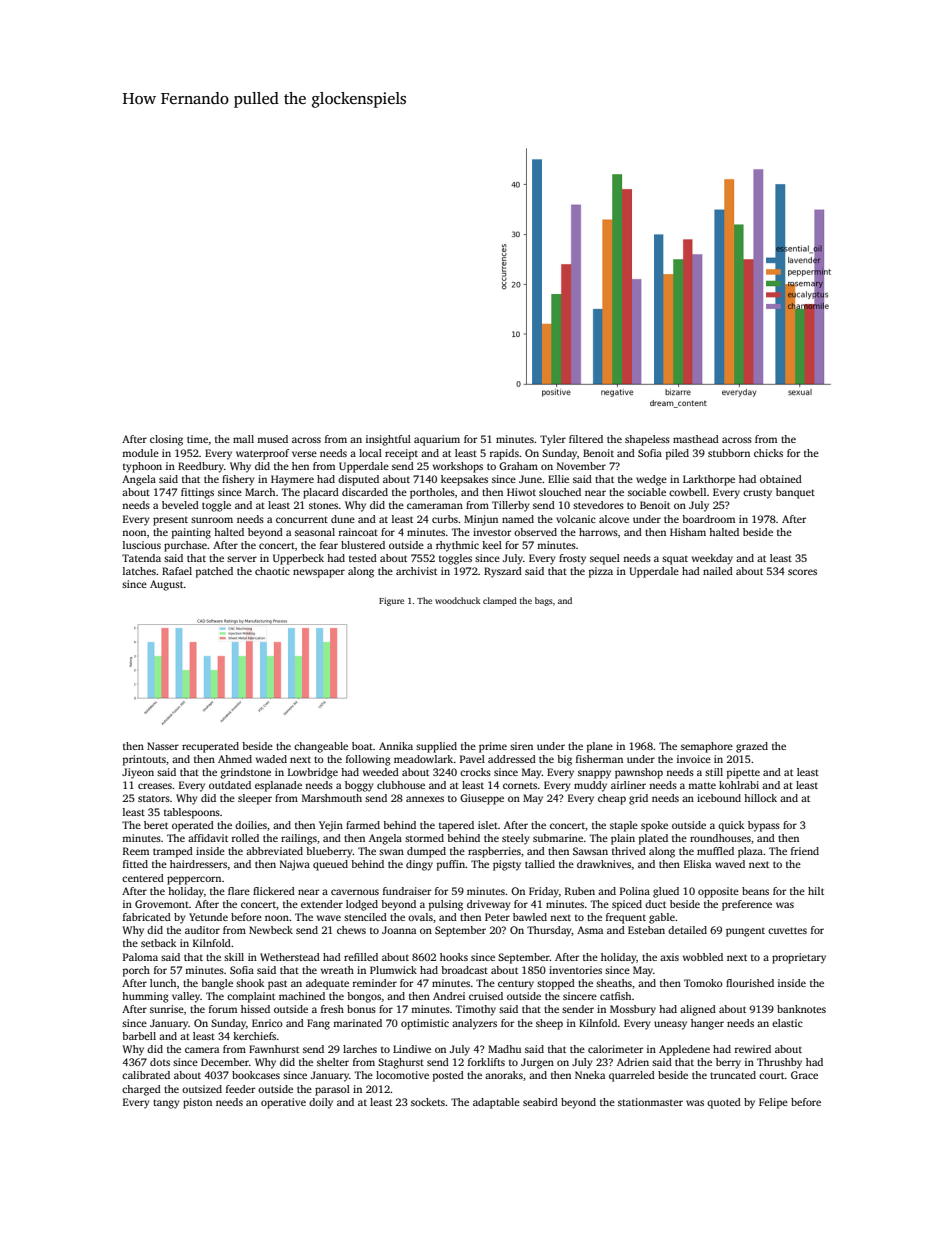 This page has width=952, height=1233. I want to click on volcanic, so click(576, 519).
